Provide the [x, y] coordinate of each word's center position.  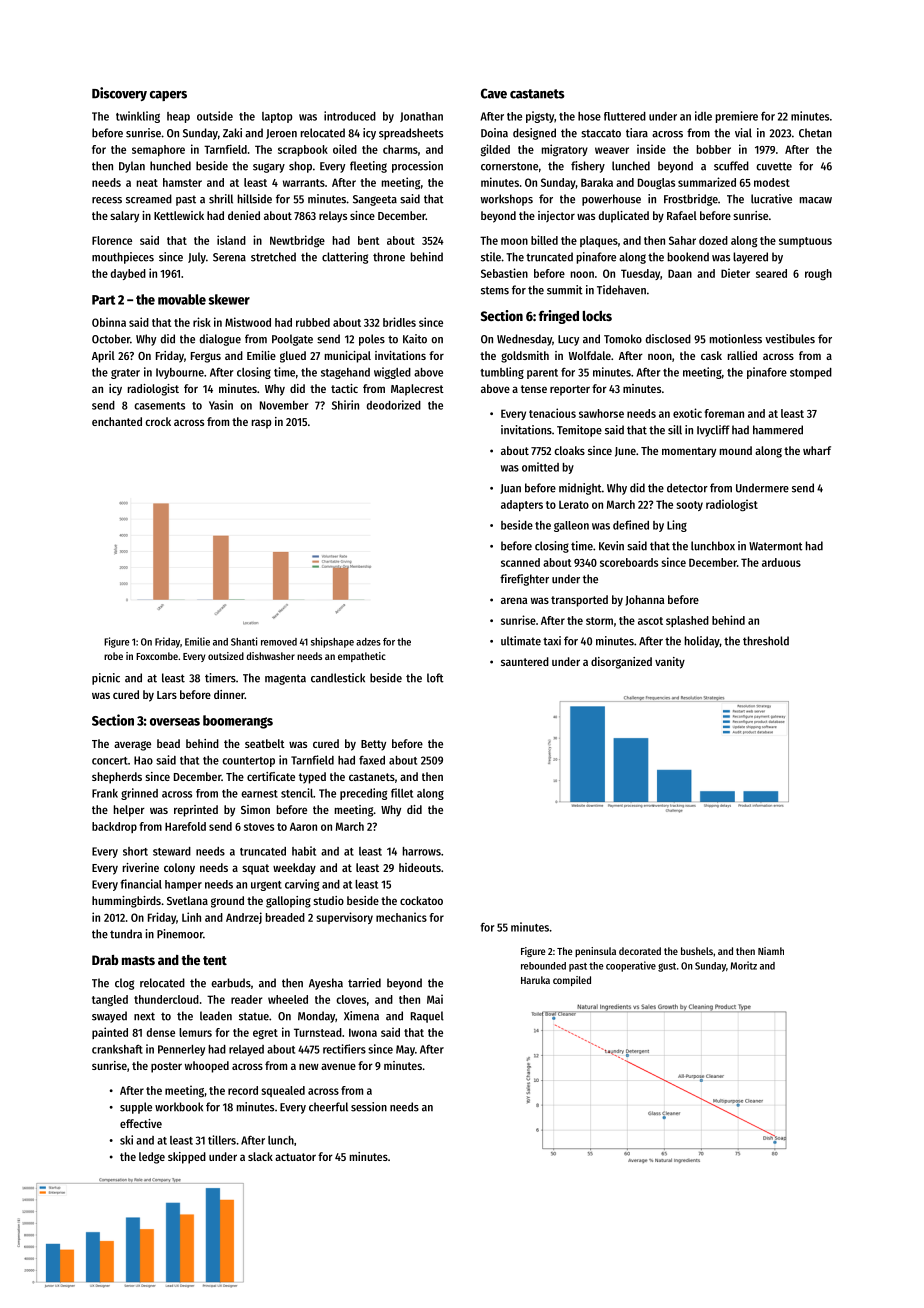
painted [110, 1033]
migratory [565, 150]
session [369, 1107]
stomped [811, 373]
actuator [295, 1157]
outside [215, 116]
